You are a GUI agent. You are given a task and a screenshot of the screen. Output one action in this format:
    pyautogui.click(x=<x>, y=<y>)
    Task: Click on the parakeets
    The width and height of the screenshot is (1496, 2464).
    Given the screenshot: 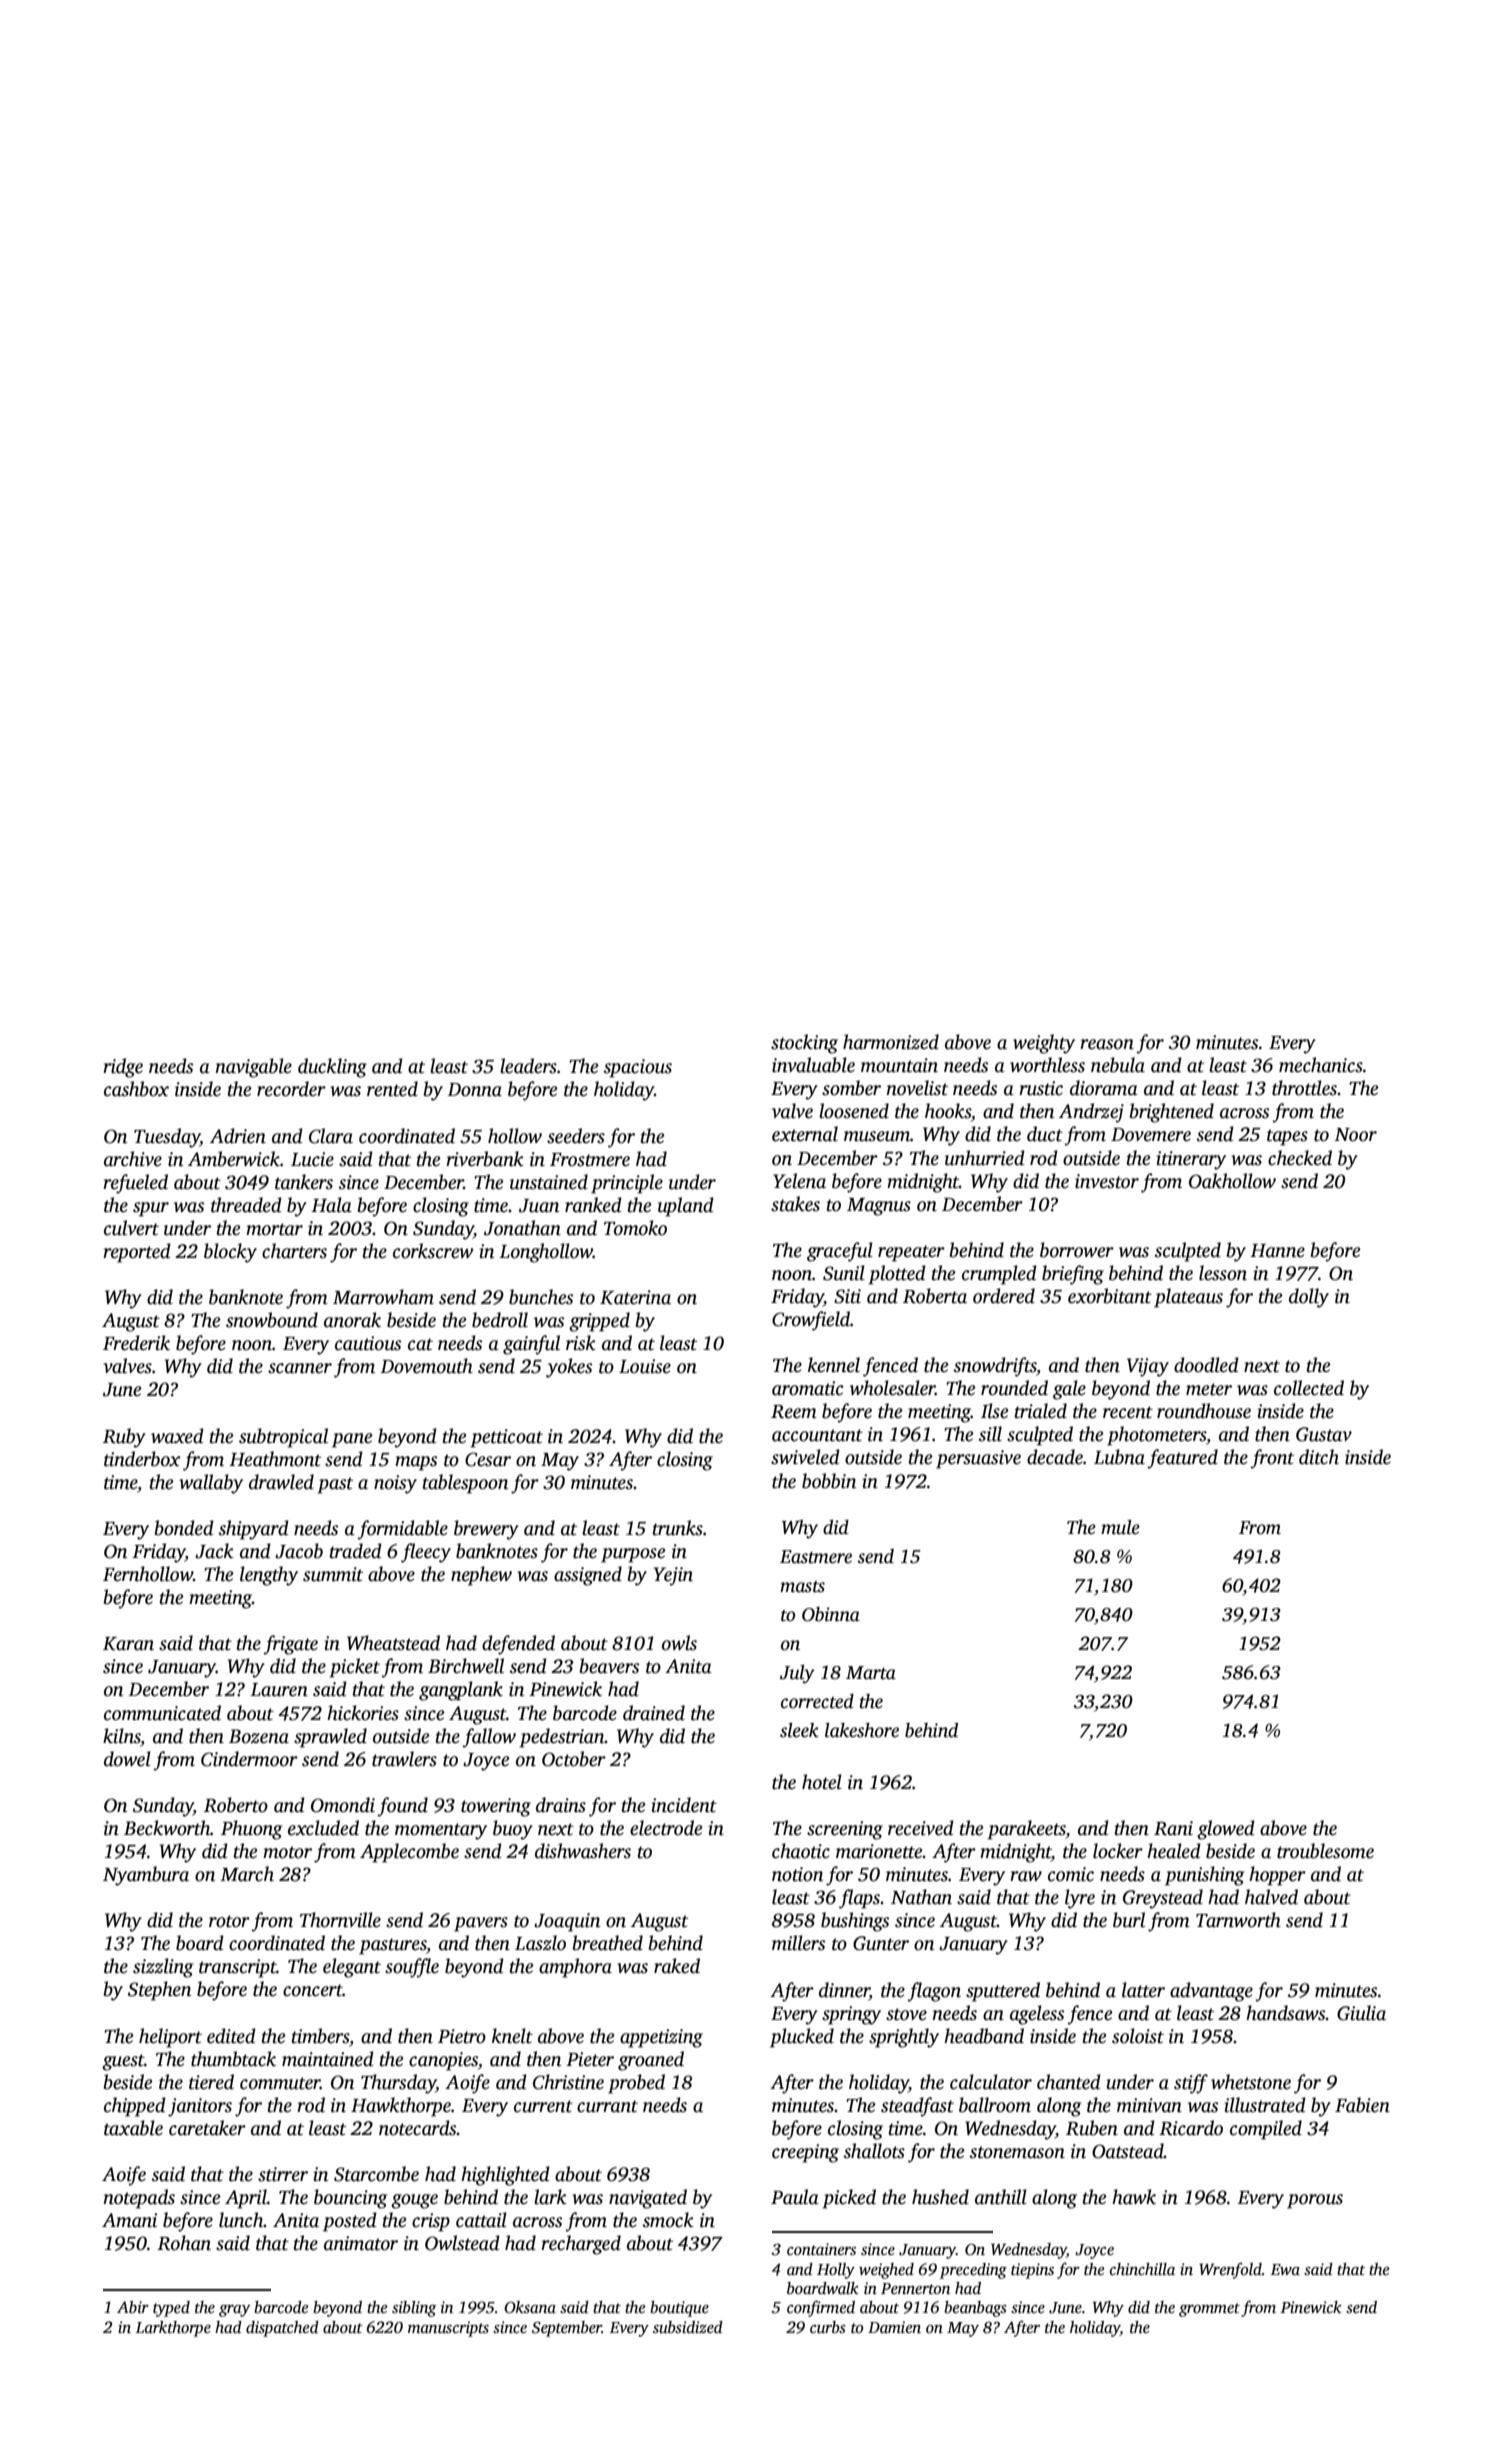 What is the action you would take?
    pyautogui.click(x=1026, y=1830)
